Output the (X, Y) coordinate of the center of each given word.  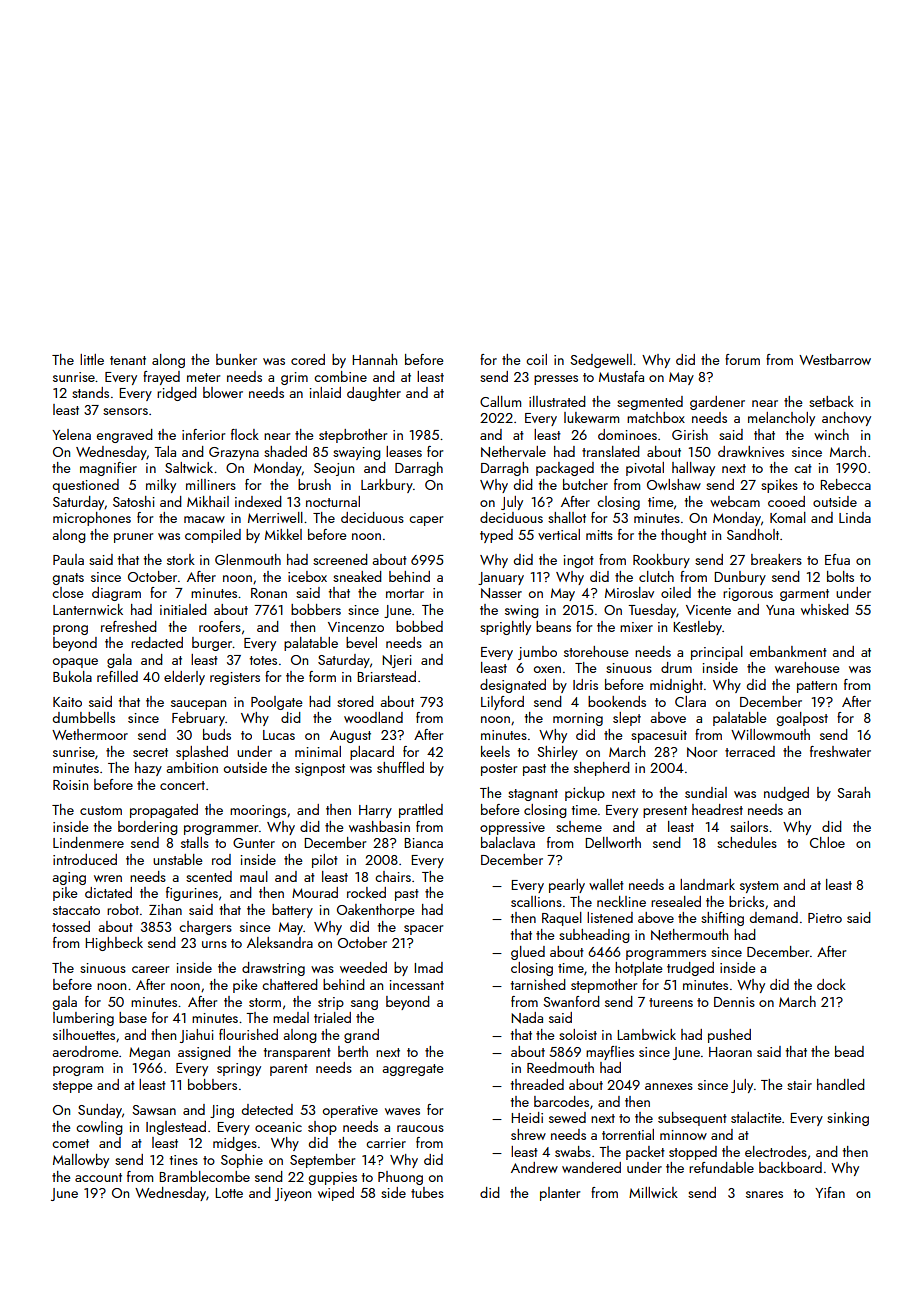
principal (717, 653)
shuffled (400, 767)
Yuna (780, 610)
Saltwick (189, 467)
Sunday (100, 1111)
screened (340, 559)
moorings (258, 811)
